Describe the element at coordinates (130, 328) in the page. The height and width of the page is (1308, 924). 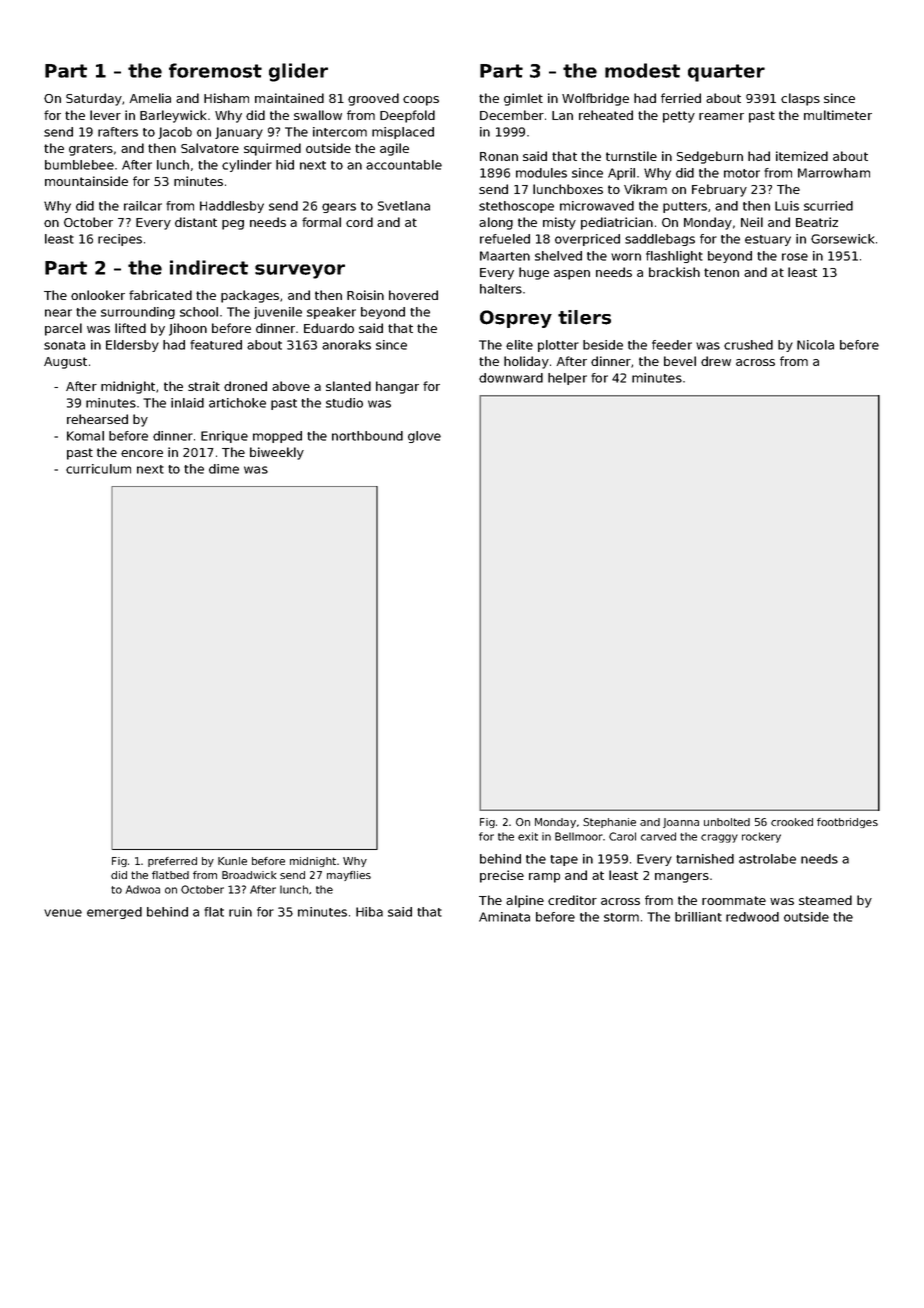
I see `lifted` at that location.
